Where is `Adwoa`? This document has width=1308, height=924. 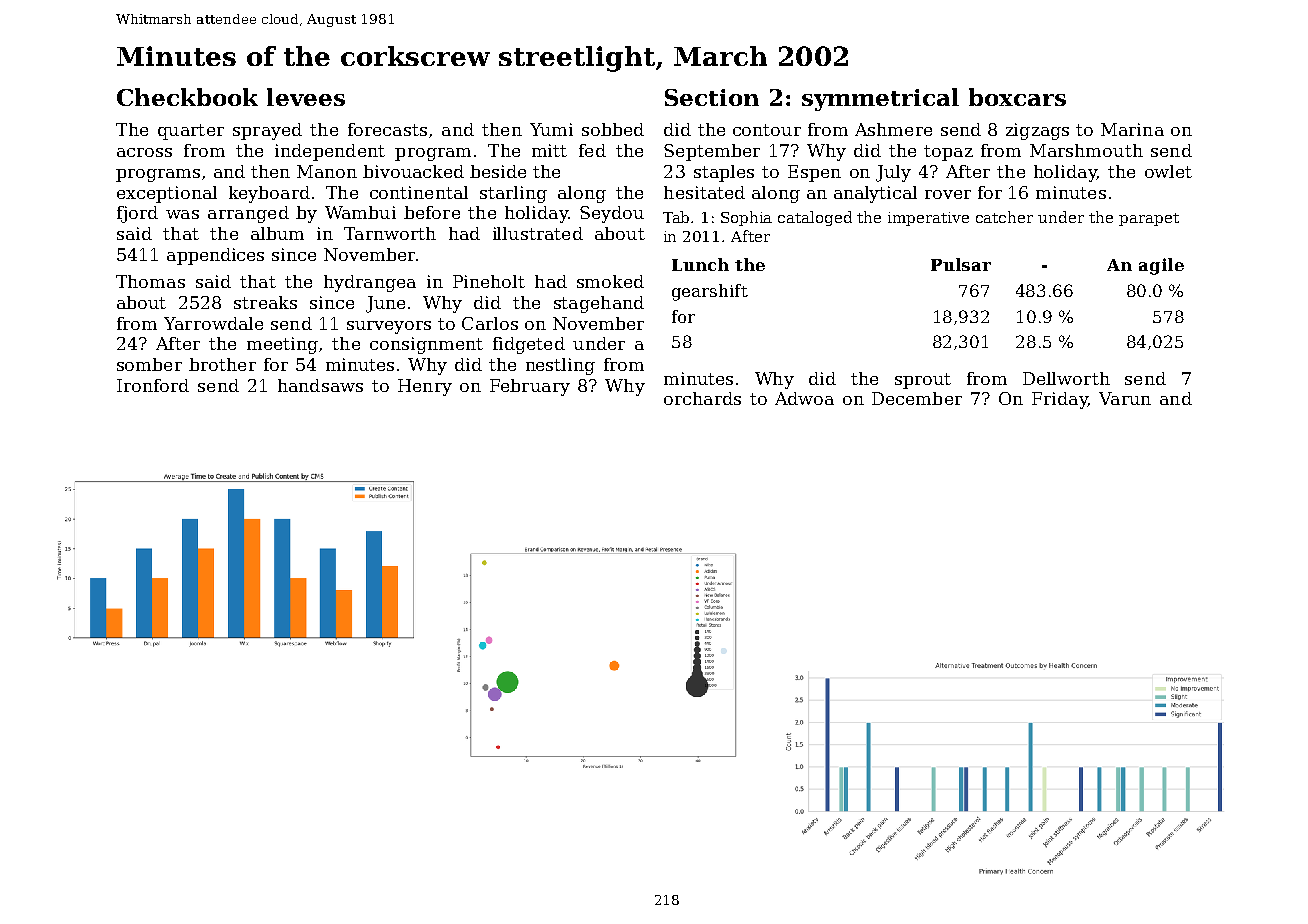
Adwoa is located at coordinates (804, 398).
